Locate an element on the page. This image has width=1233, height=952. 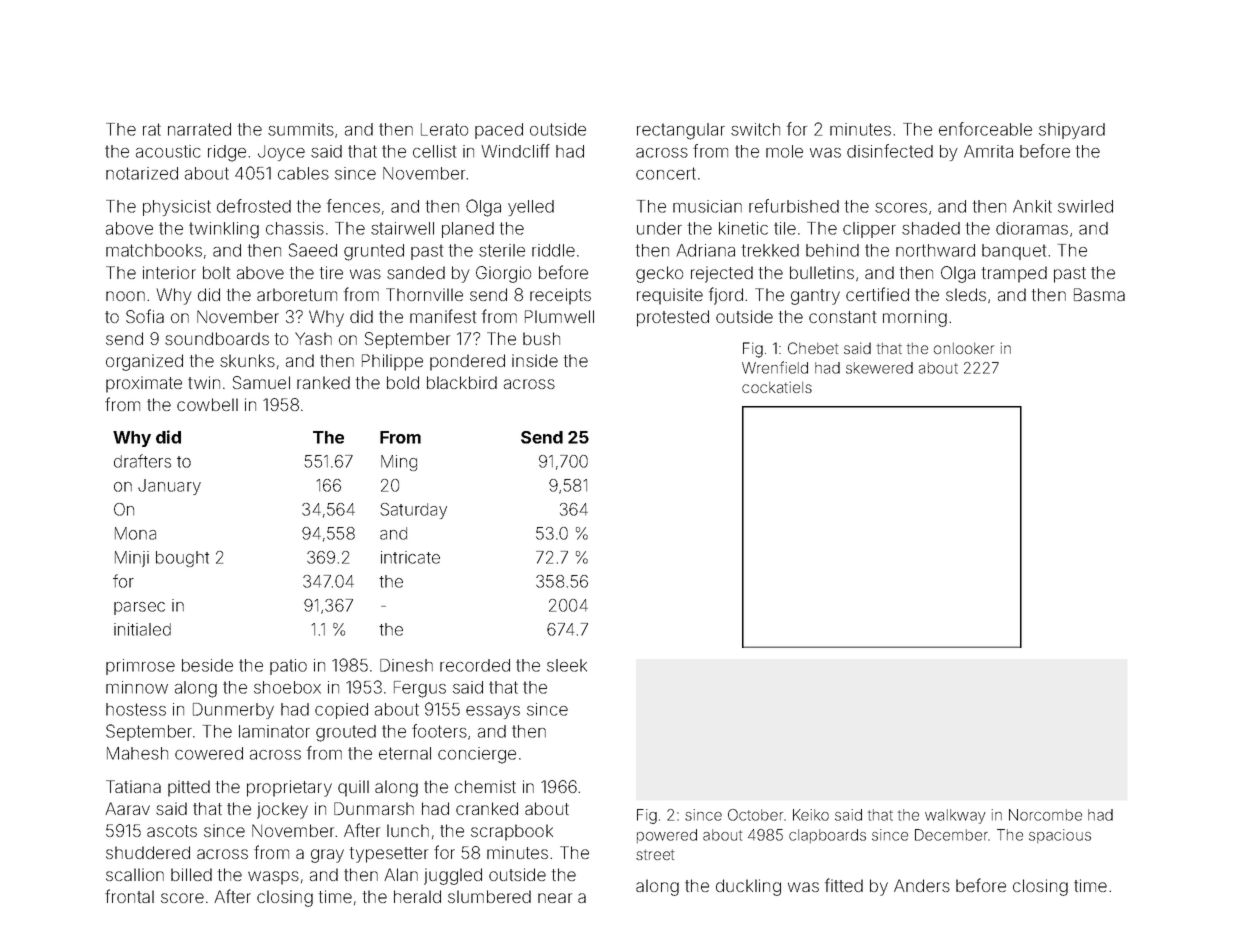
bush is located at coordinates (541, 338).
